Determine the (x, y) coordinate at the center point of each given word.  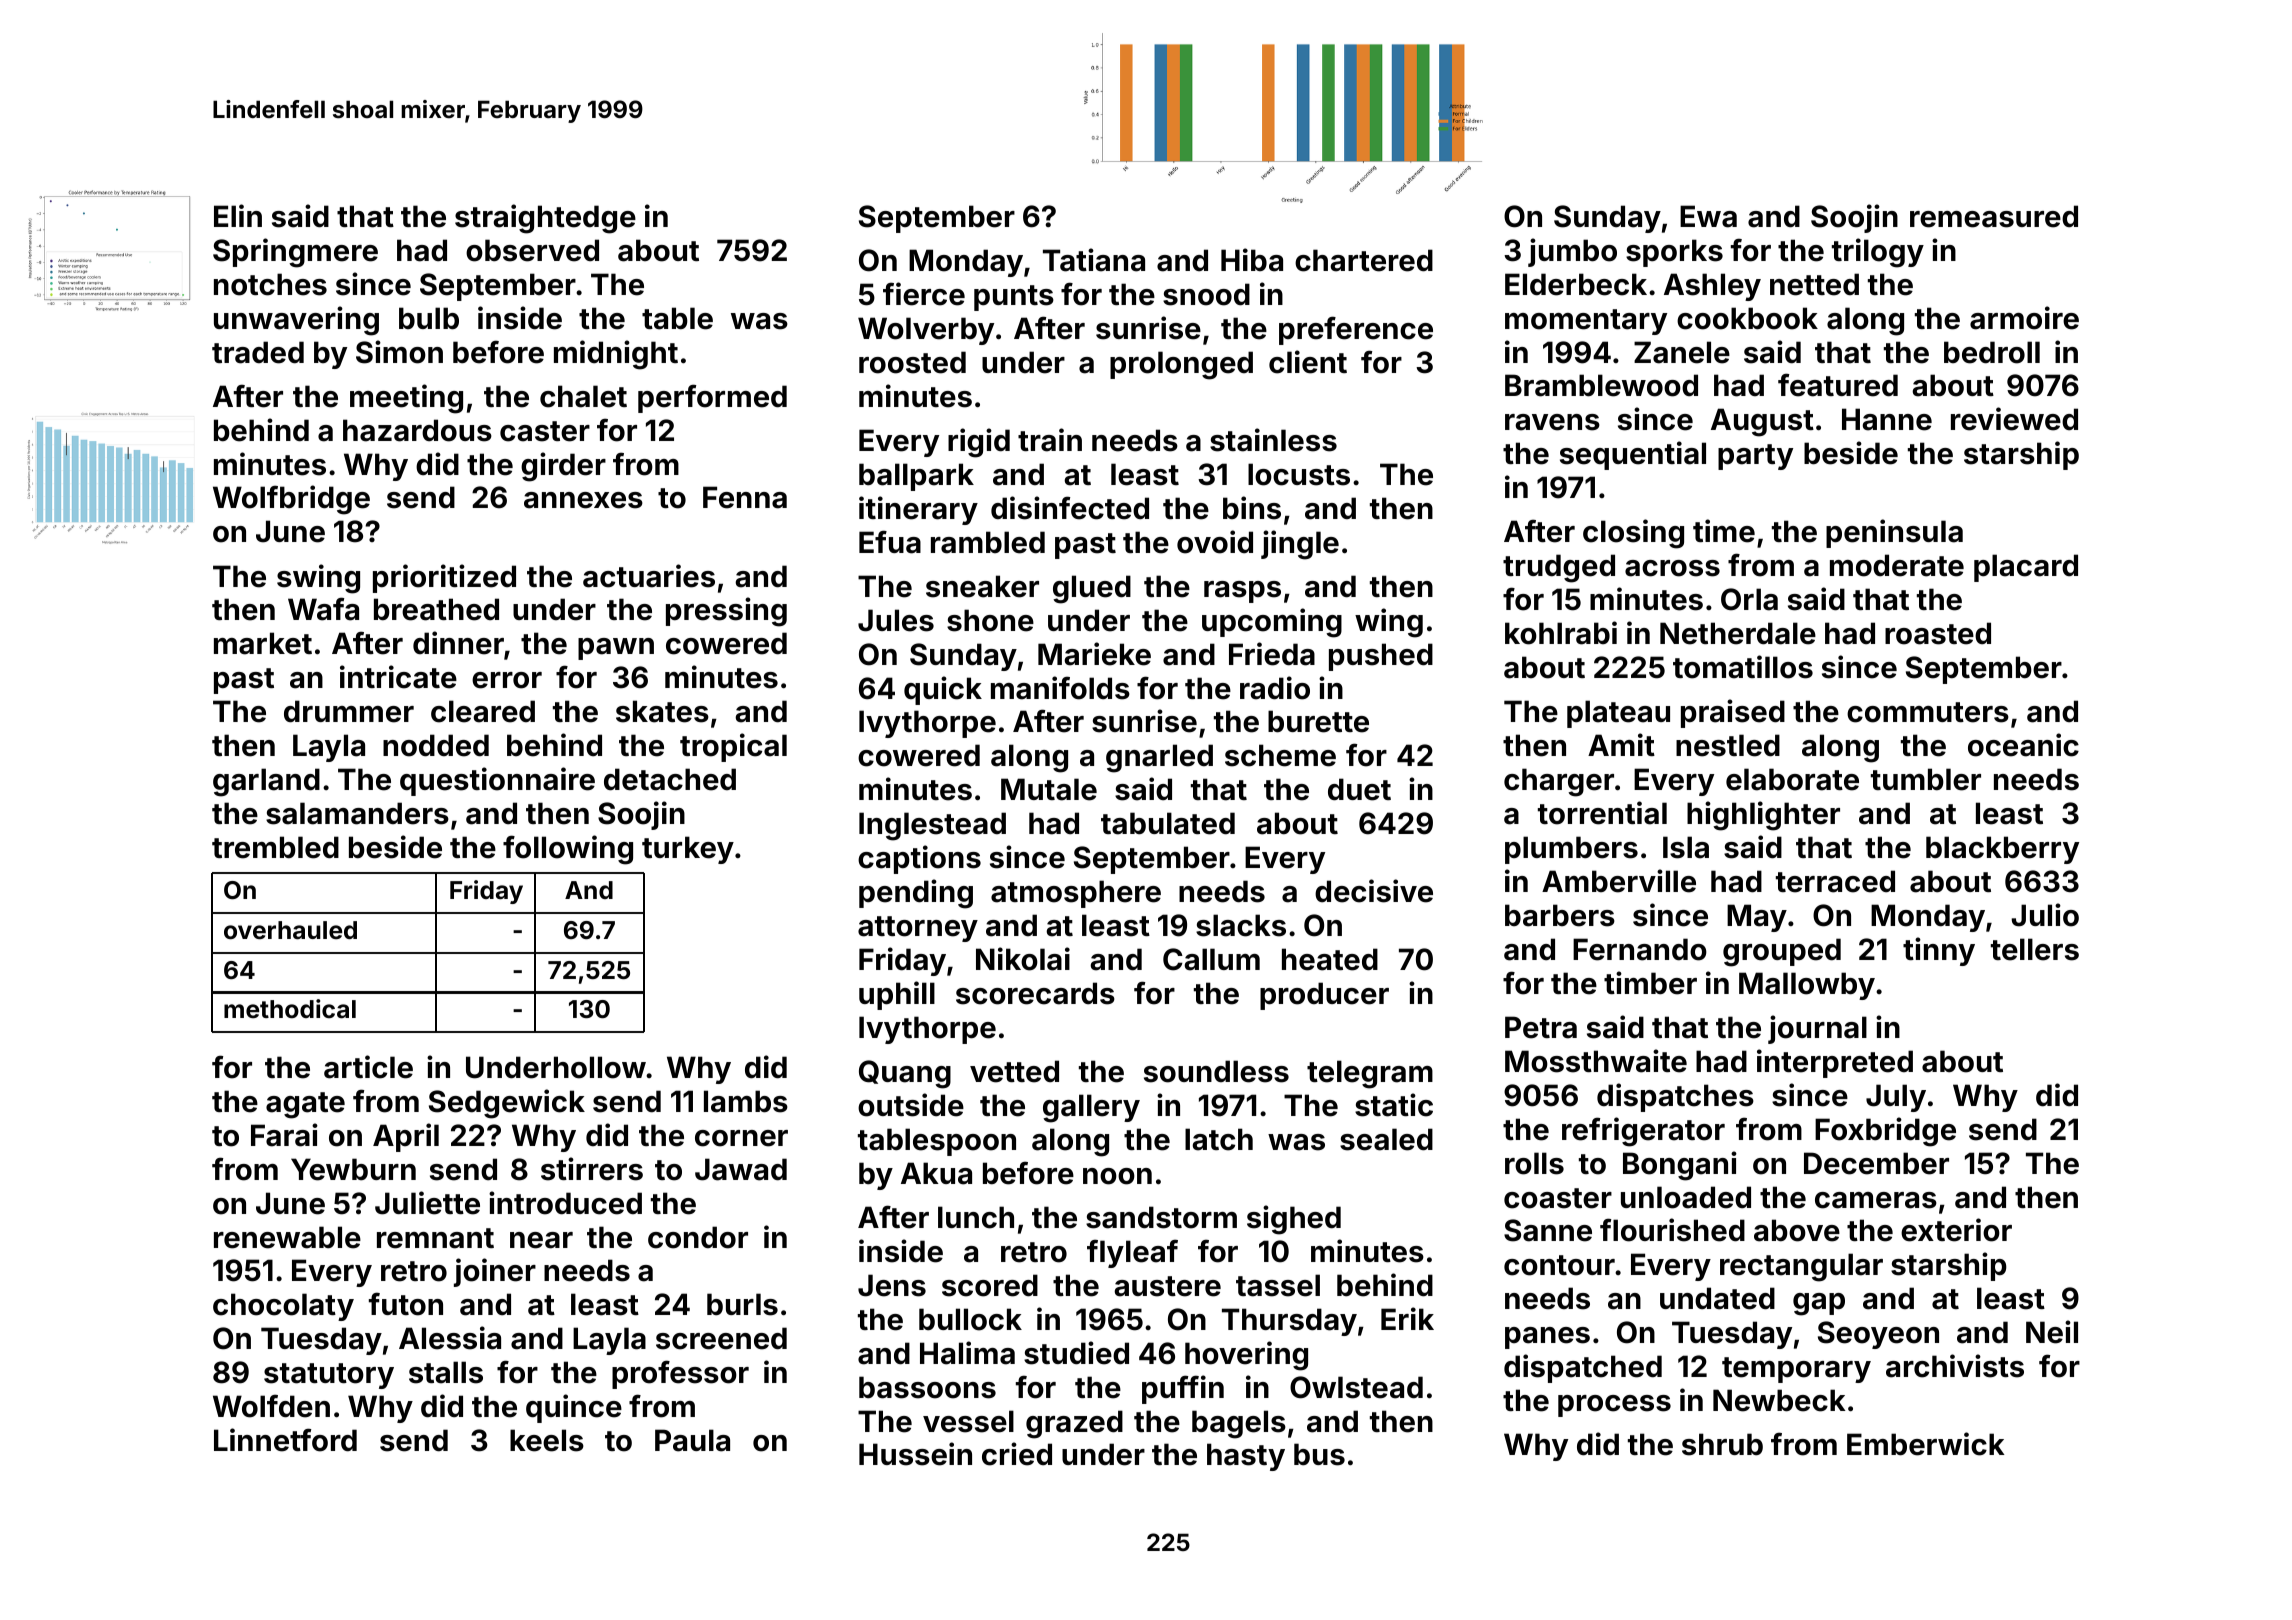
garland (266, 782)
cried (1017, 1454)
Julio (2045, 915)
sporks (1674, 253)
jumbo (1572, 252)
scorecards (1035, 993)
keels (547, 1440)
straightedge (545, 219)
